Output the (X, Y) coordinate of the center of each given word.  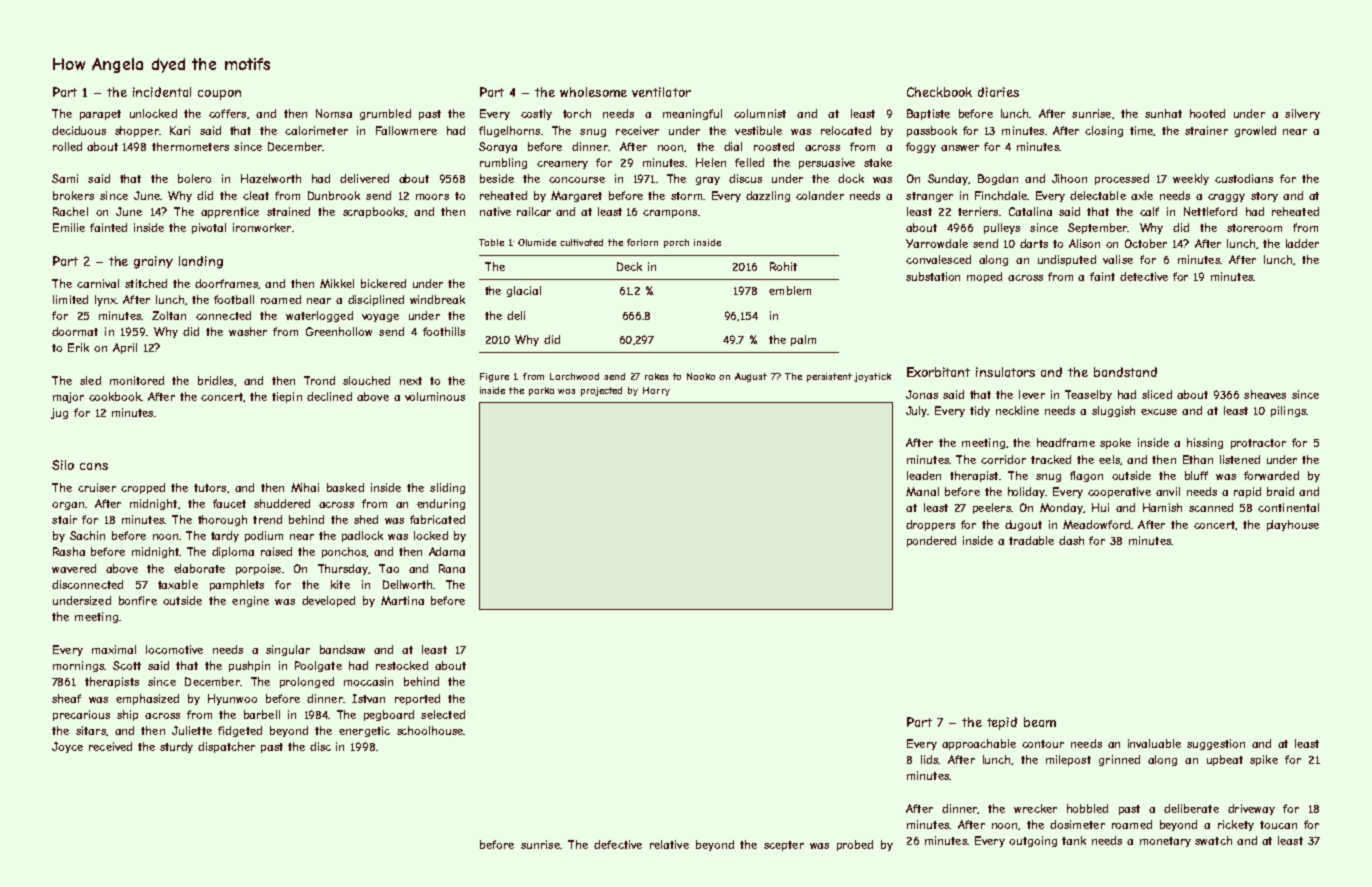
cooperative (1119, 492)
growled (1255, 131)
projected (601, 391)
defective (618, 844)
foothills (444, 331)
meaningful (692, 114)
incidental (162, 92)
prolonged (307, 682)
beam (1040, 722)
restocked (402, 665)
